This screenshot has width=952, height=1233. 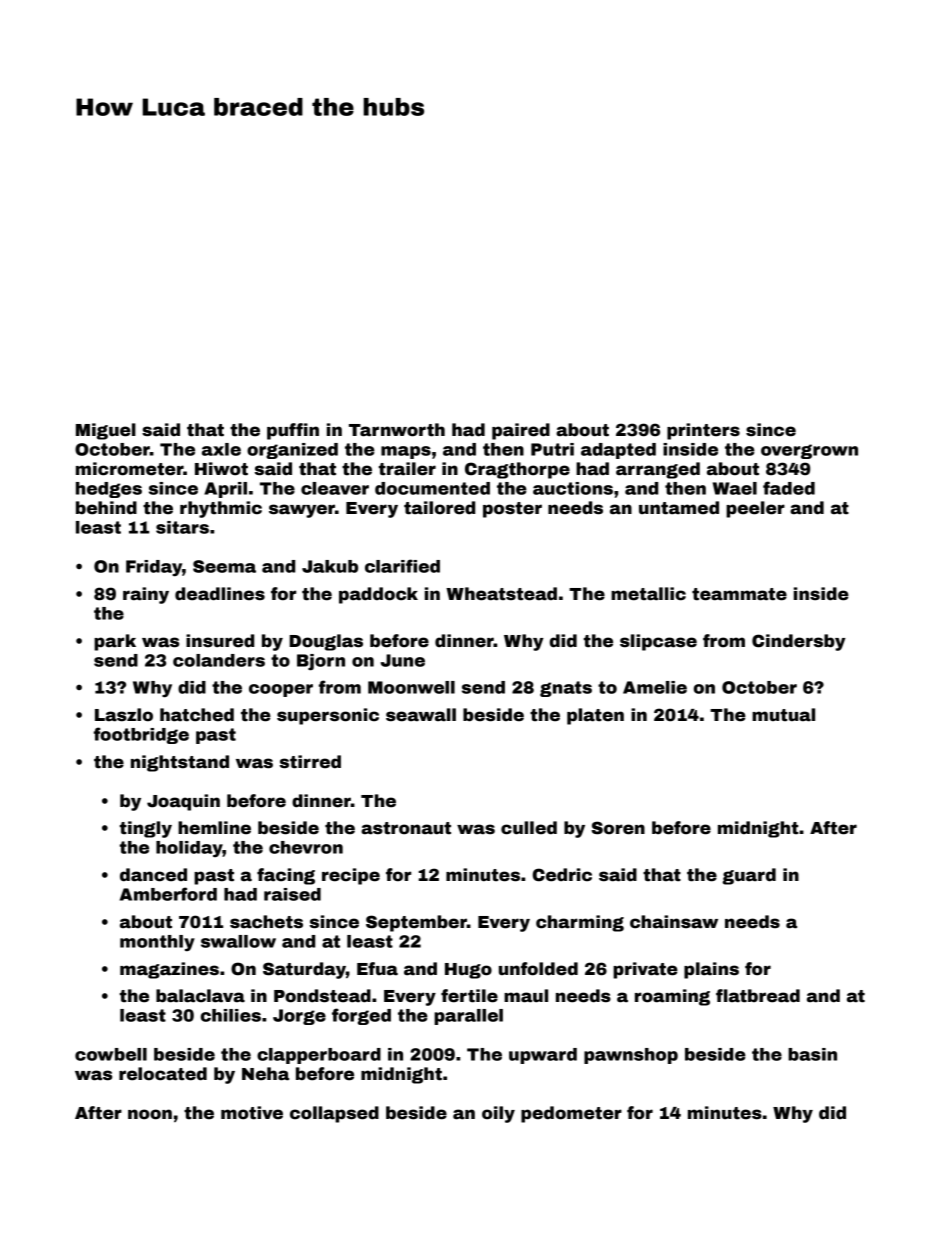 I want to click on Saturday, so click(x=304, y=970).
